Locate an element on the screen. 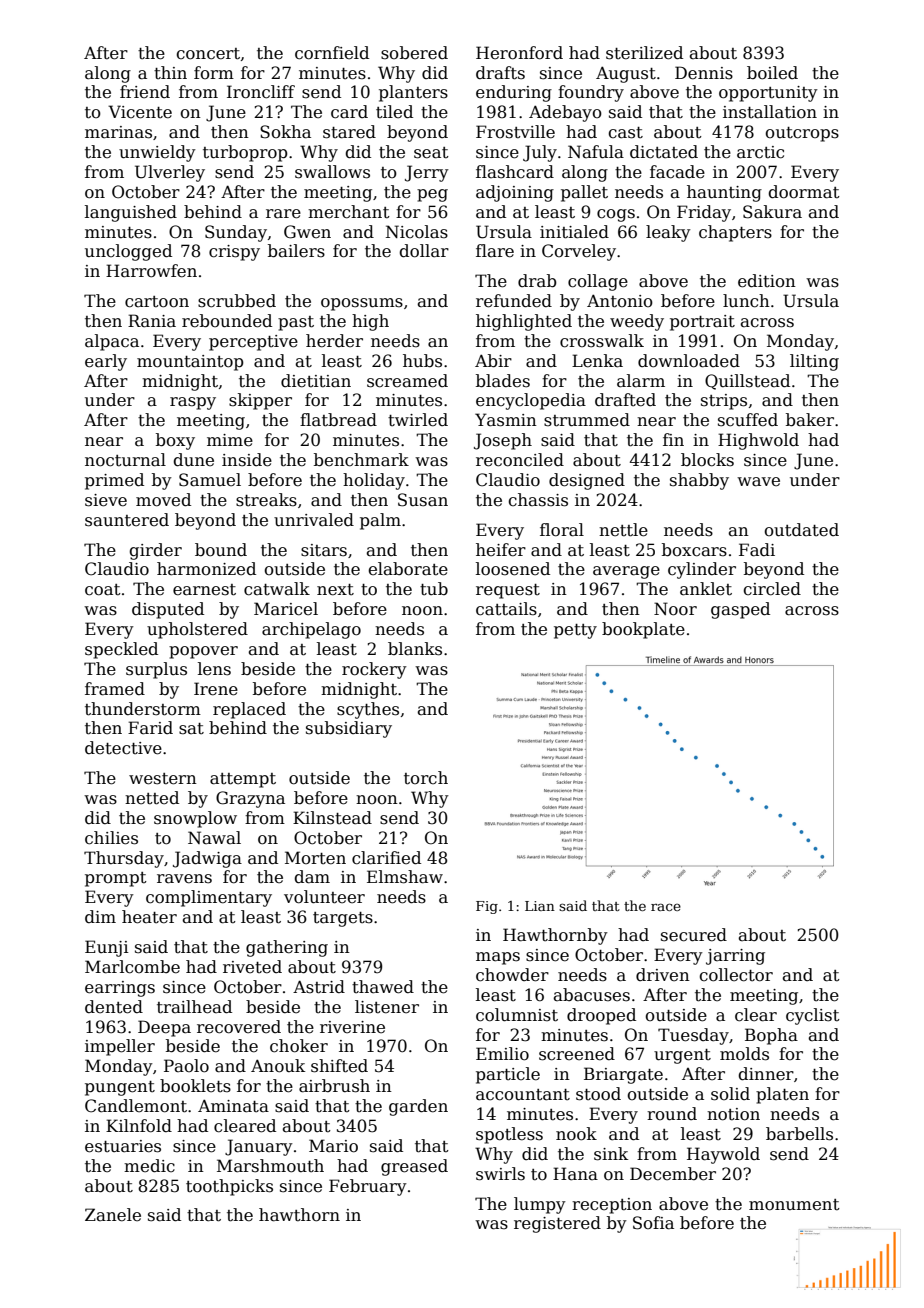 The height and width of the screenshot is (1308, 924). toothpicks is located at coordinates (229, 1187).
